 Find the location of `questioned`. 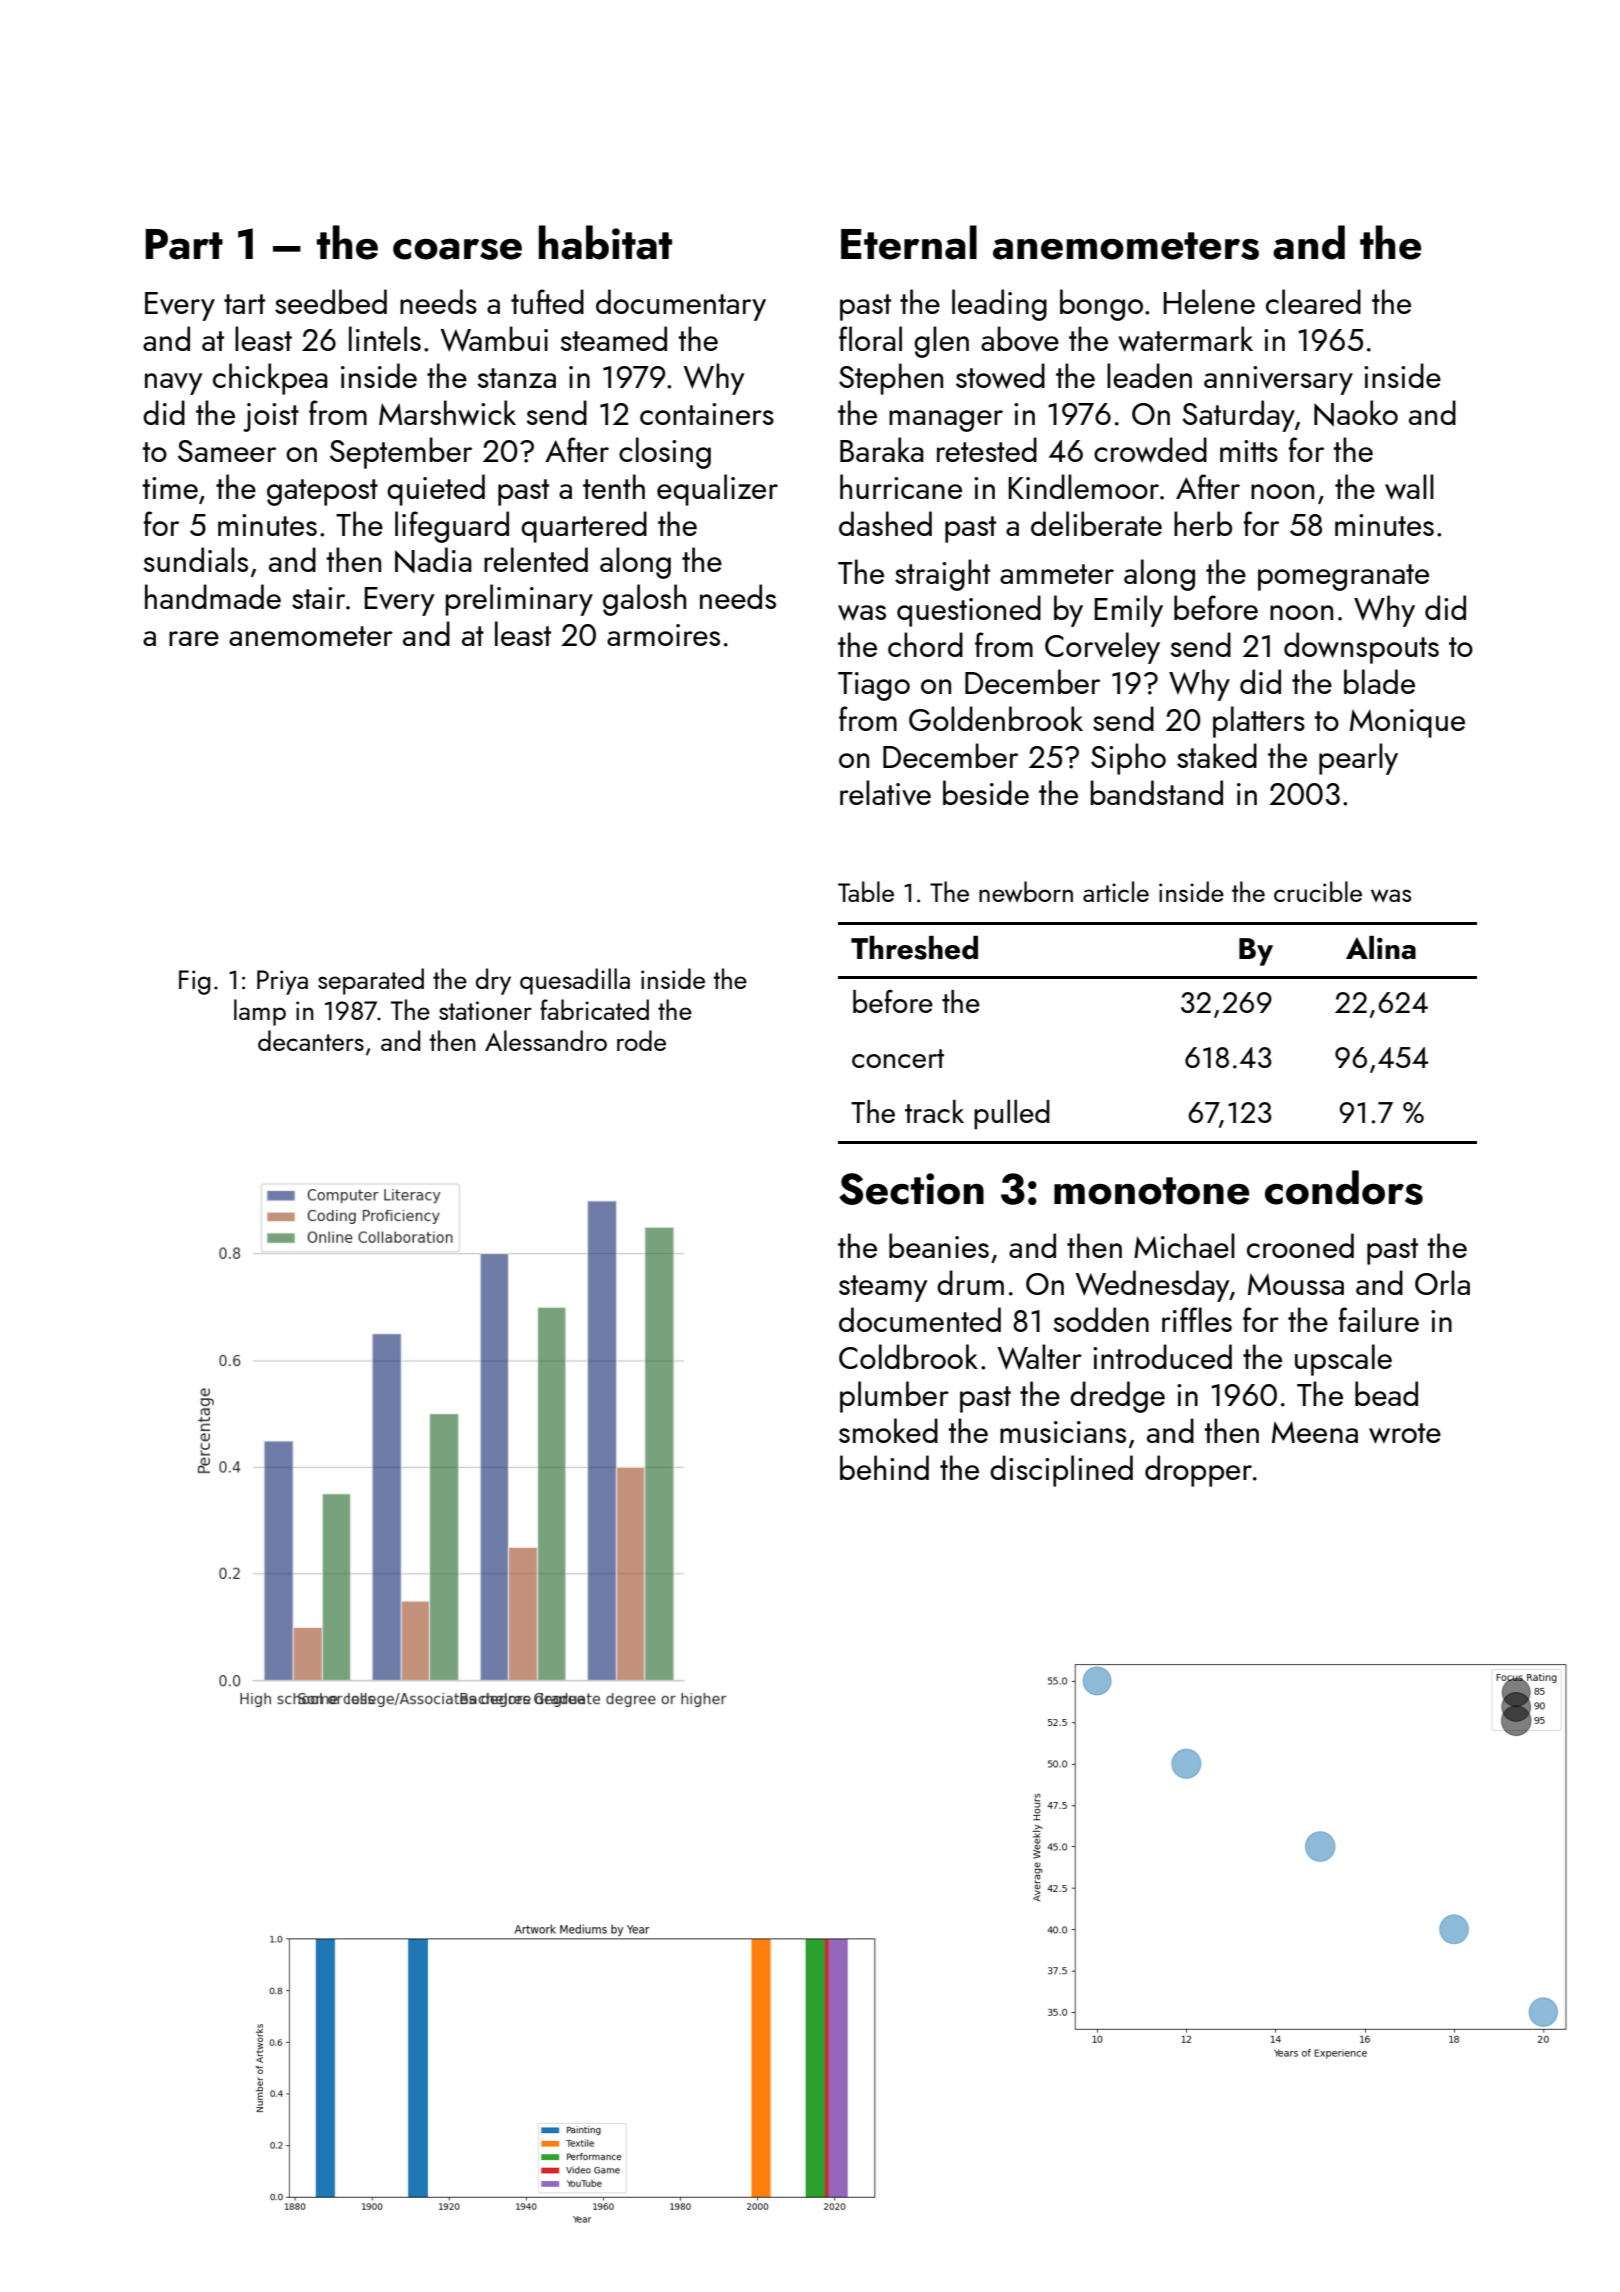

questioned is located at coordinates (969, 611).
